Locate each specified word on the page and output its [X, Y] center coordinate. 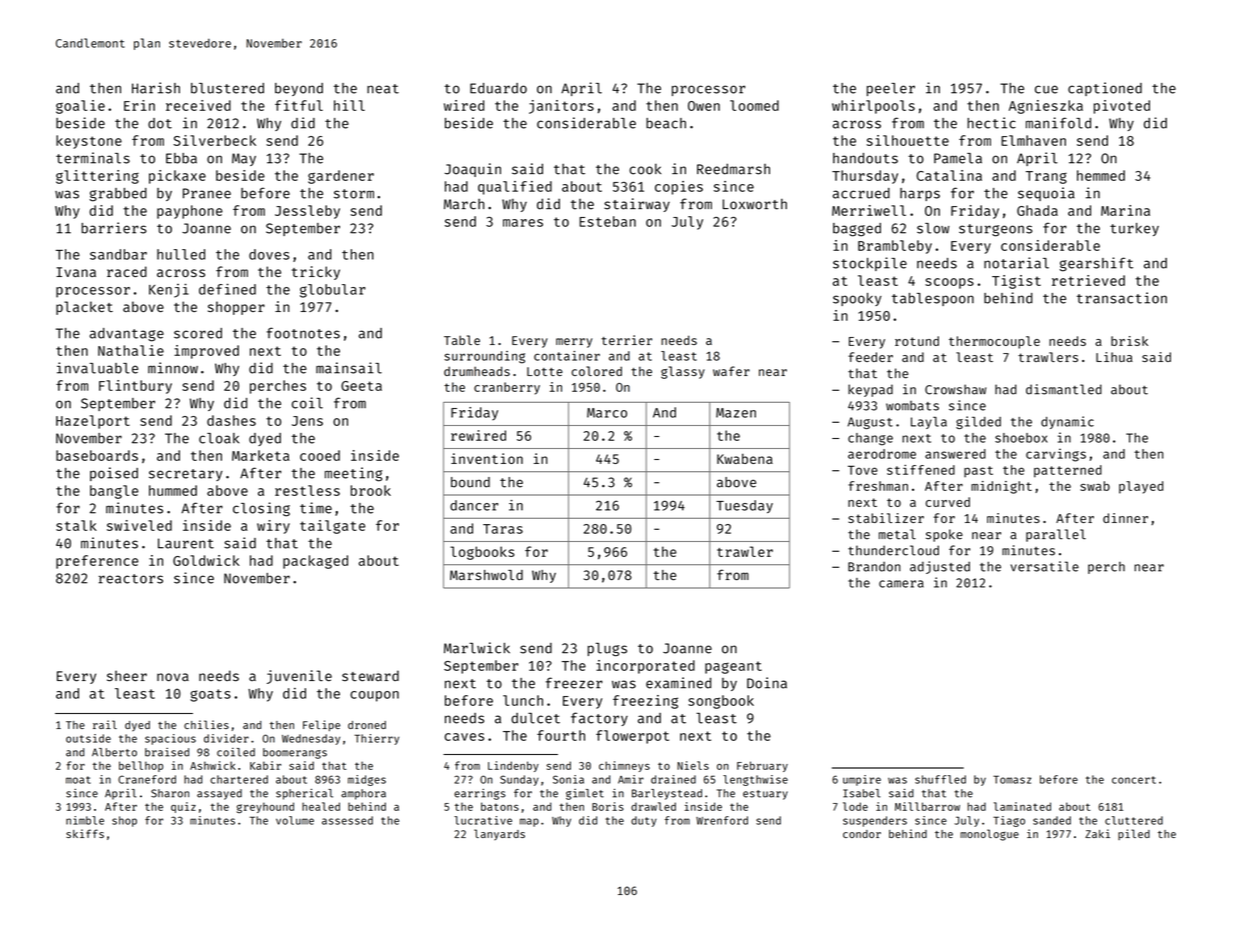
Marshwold [486, 575]
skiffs [85, 833]
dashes [231, 420]
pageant [733, 667]
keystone [89, 142]
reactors [131, 579]
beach [666, 123]
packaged [315, 562]
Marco [607, 413]
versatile [1045, 566]
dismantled [1064, 389]
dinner [1125, 518]
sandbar [118, 254]
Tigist [1016, 282]
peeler [891, 89]
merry [574, 343]
